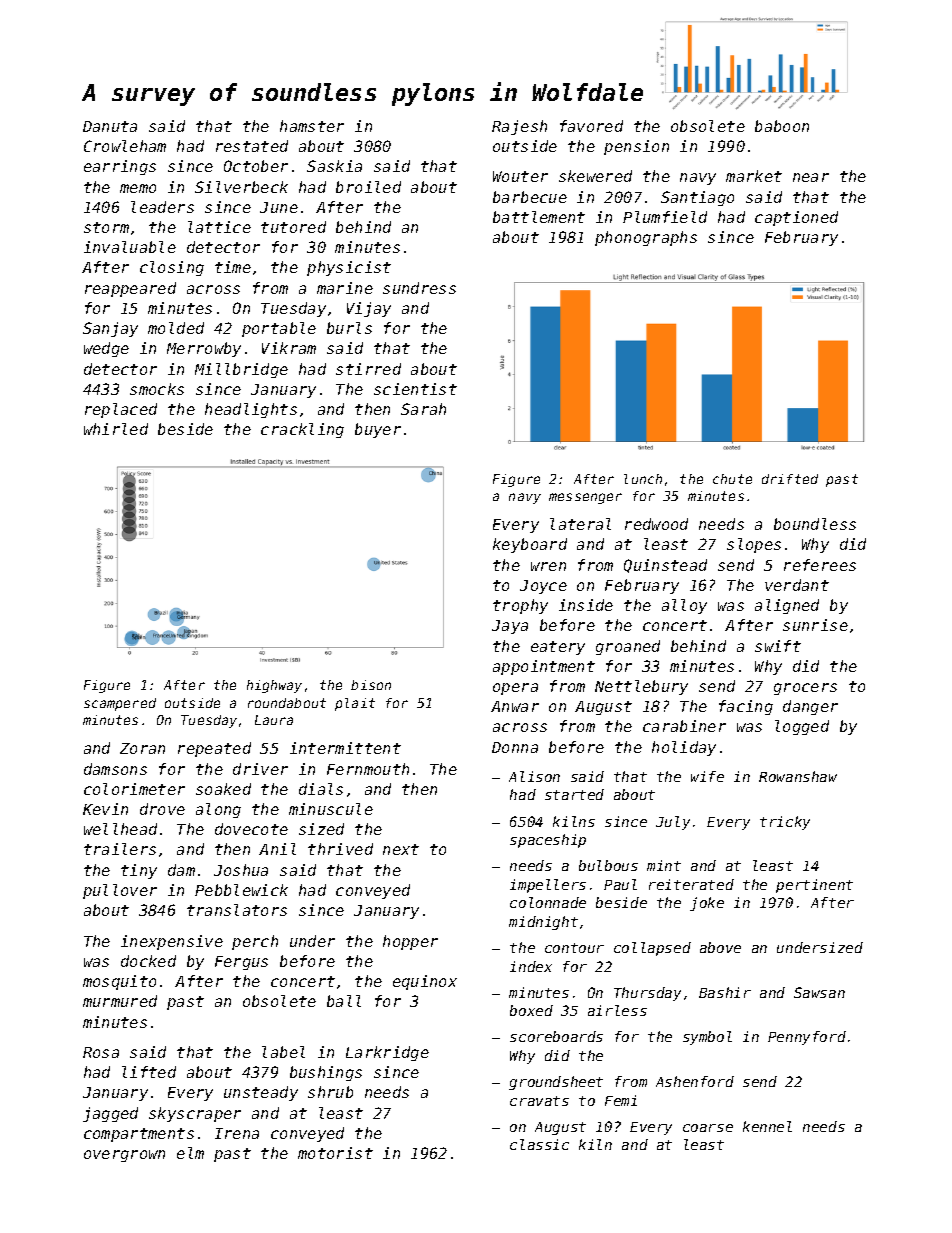 The height and width of the screenshot is (1233, 952). Describe the element at coordinates (157, 389) in the screenshot. I see `smocks` at that location.
